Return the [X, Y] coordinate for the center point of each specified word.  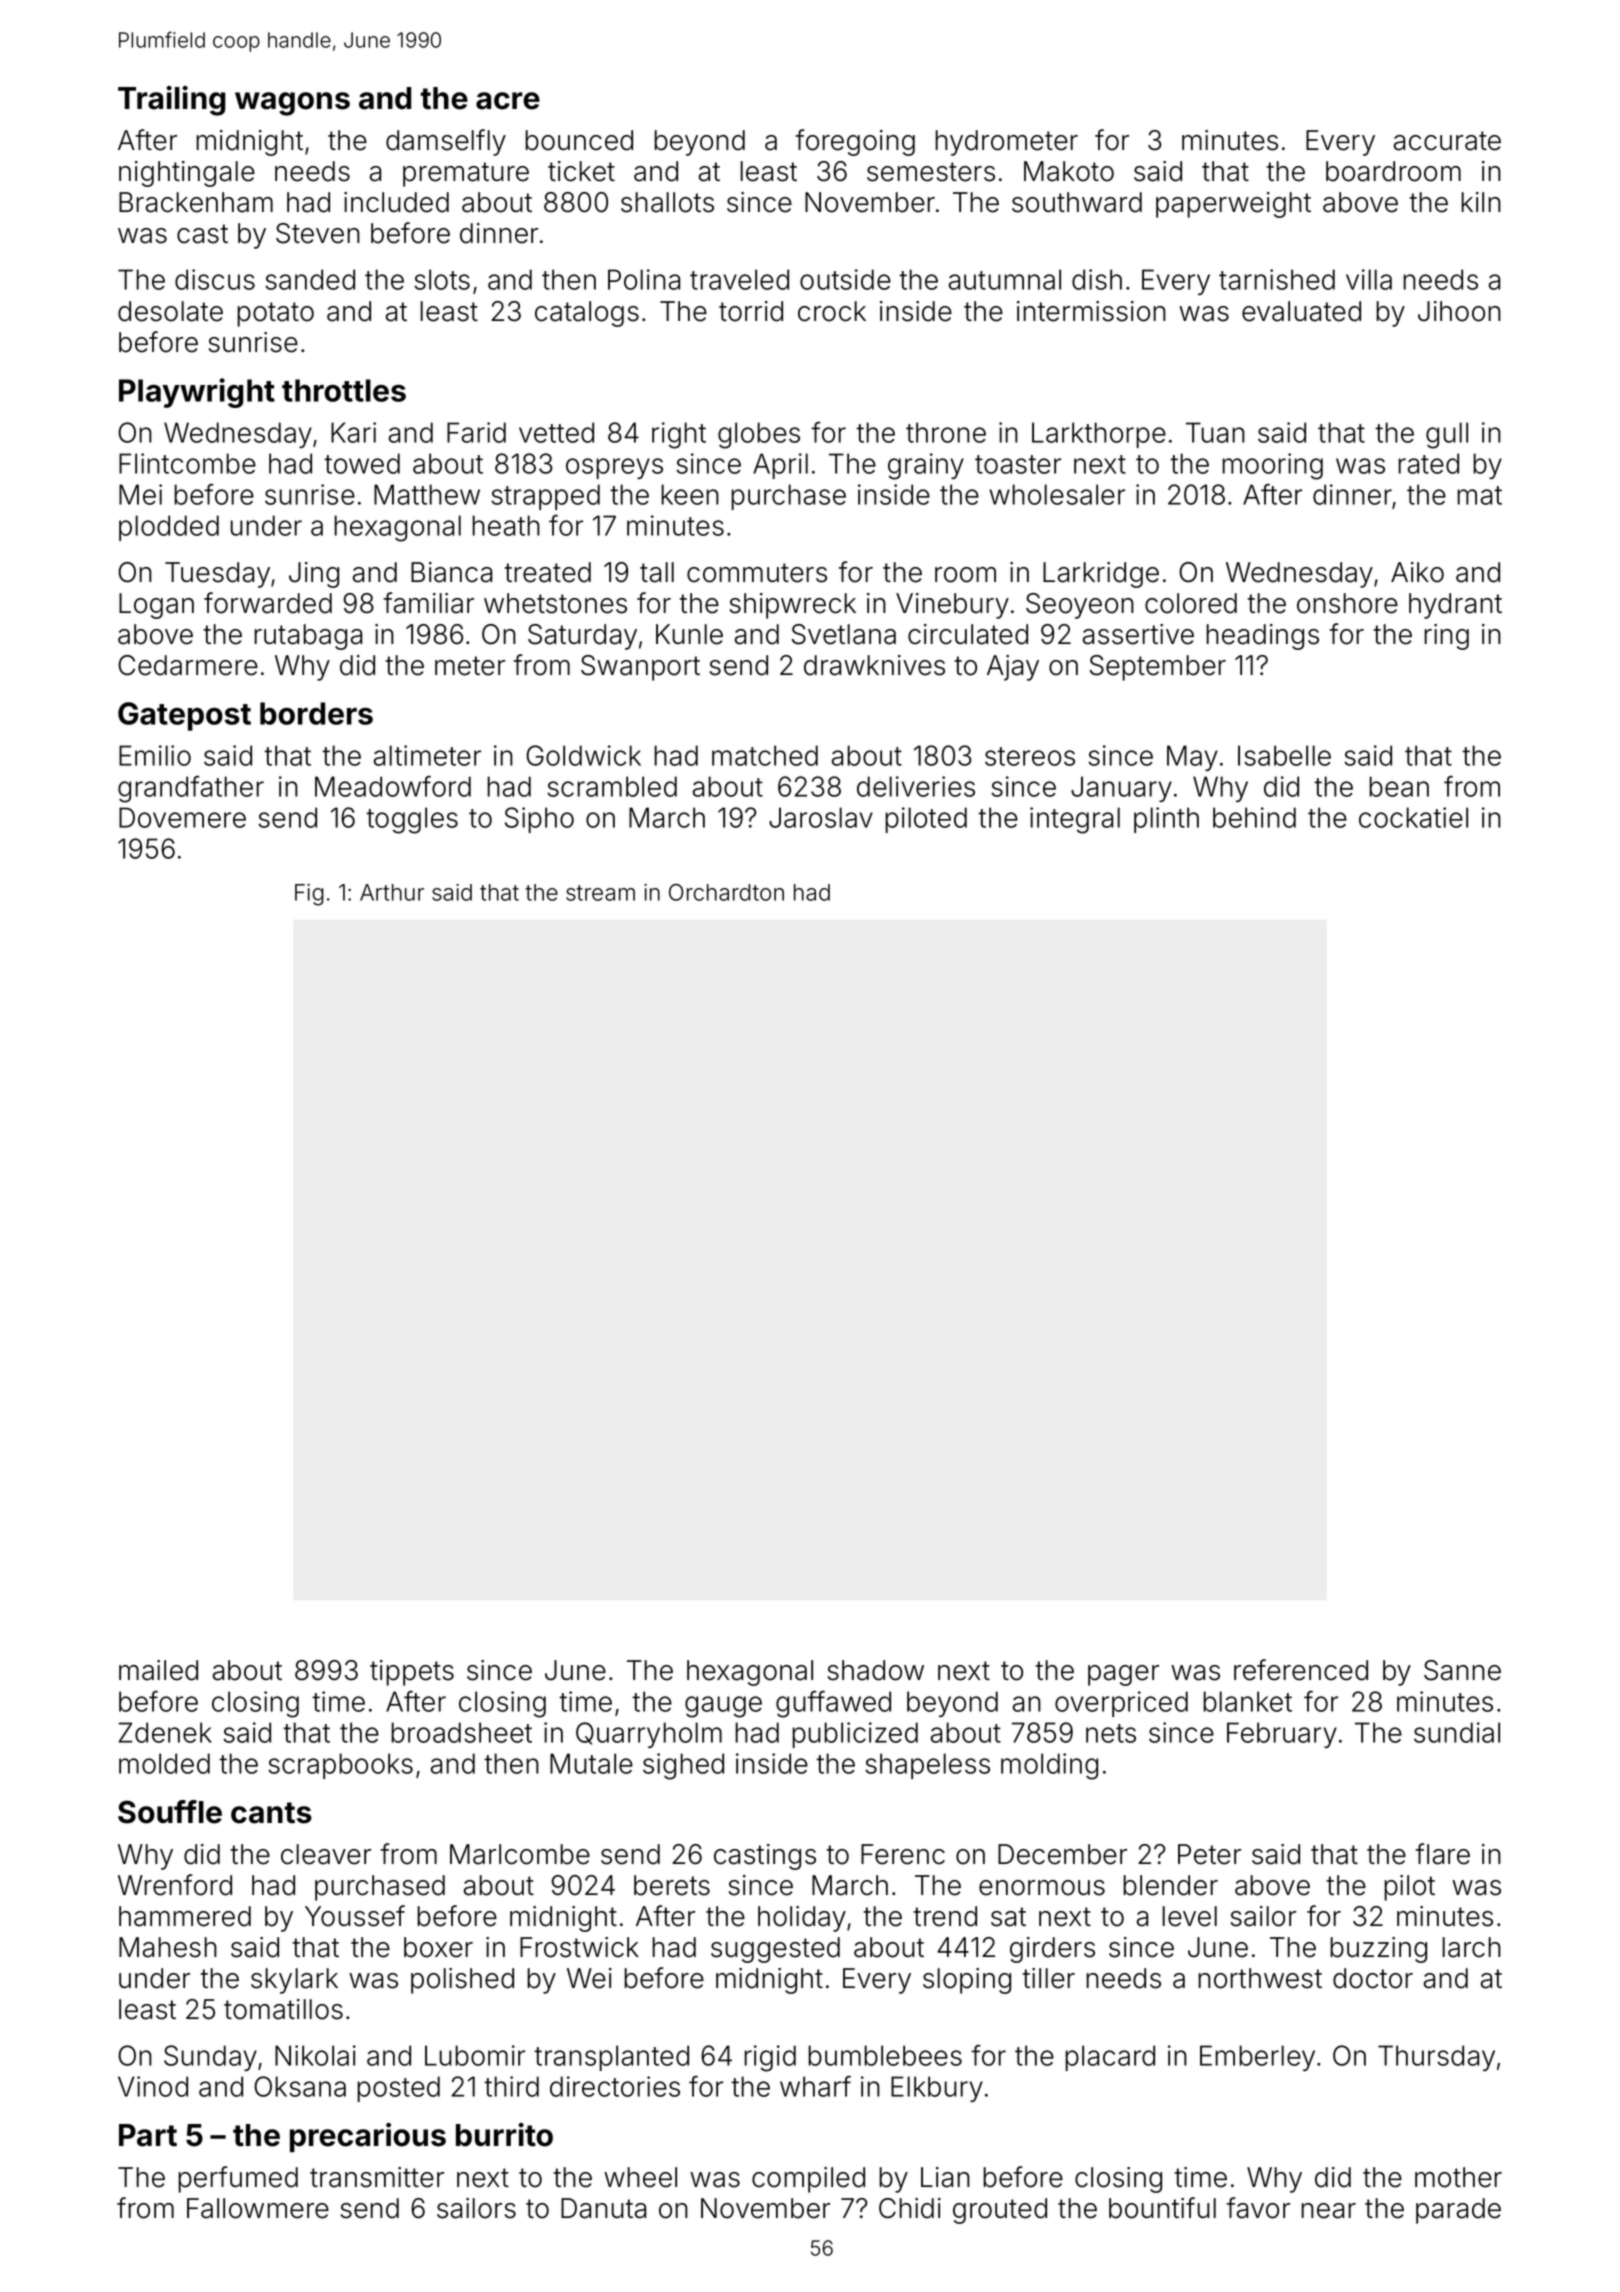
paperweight [1233, 205]
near [1328, 2211]
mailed [158, 1670]
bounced [579, 140]
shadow [876, 1670]
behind [1254, 817]
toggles [412, 820]
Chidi [910, 2208]
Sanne [1462, 1670]
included [396, 202]
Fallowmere [258, 2208]
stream [600, 893]
